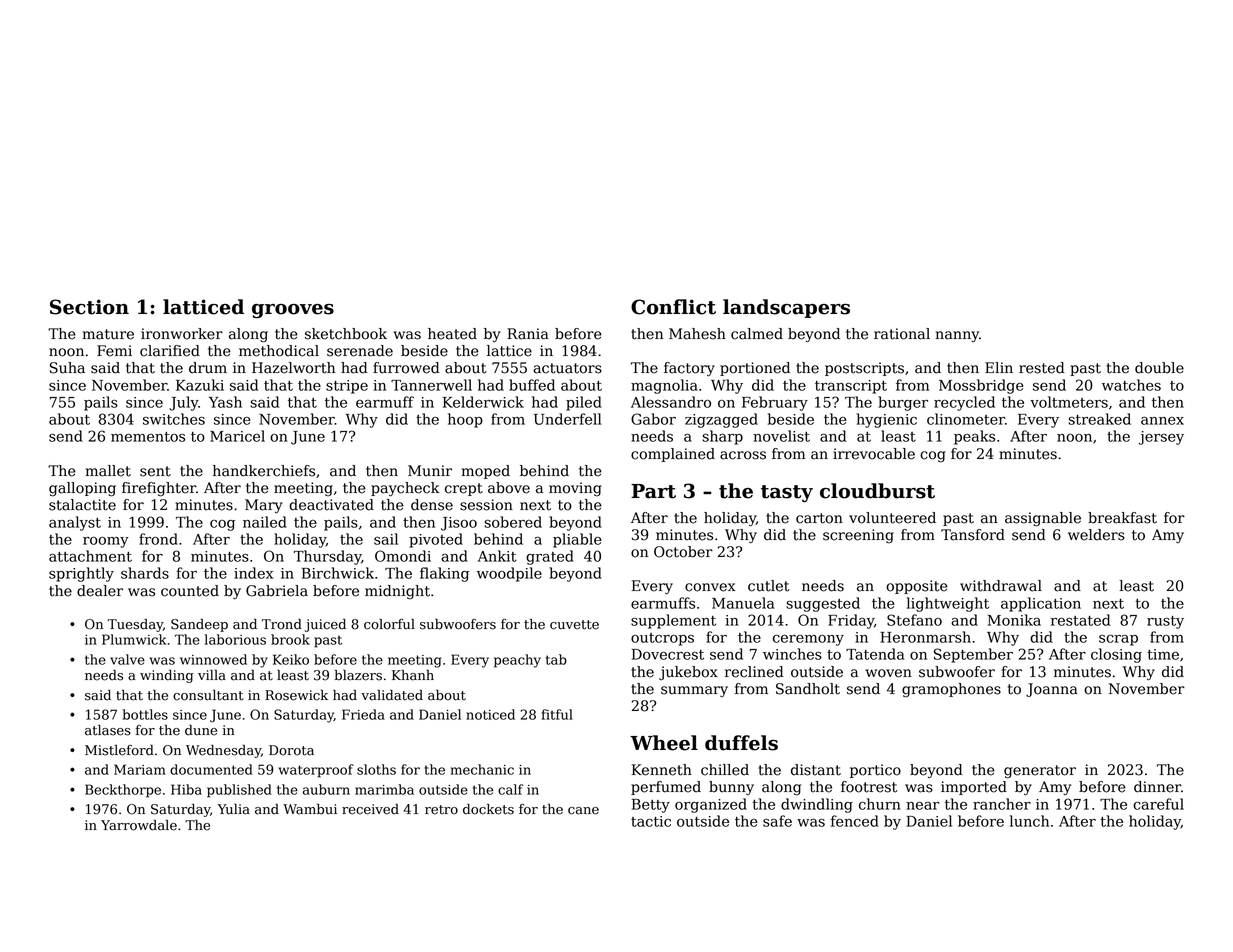 Image resolution: width=1233 pixels, height=952 pixels. Describe the element at coordinates (1165, 622) in the screenshot. I see `rusty` at that location.
